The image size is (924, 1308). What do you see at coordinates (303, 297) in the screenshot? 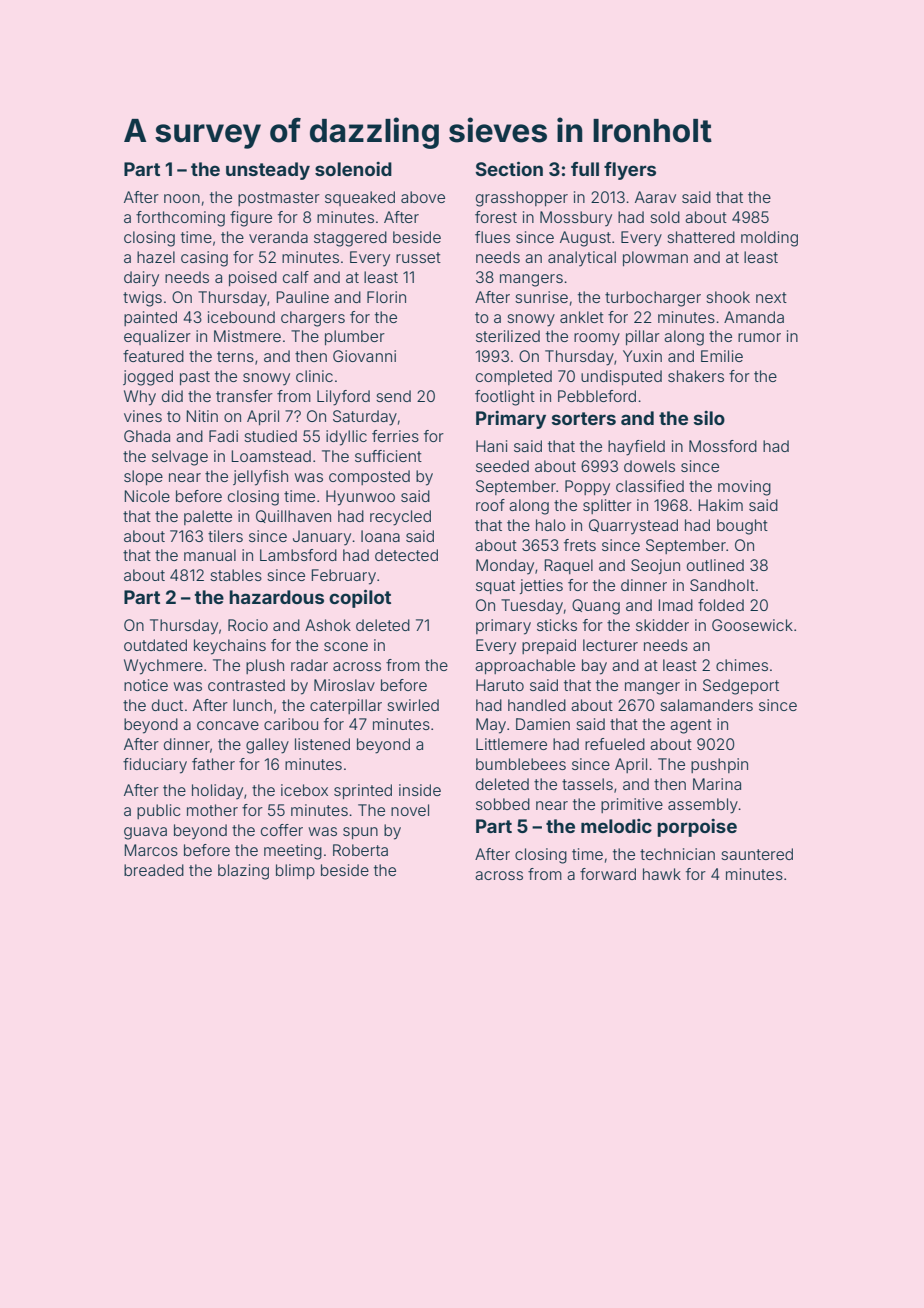
I see `Pauline` at bounding box center [303, 297].
